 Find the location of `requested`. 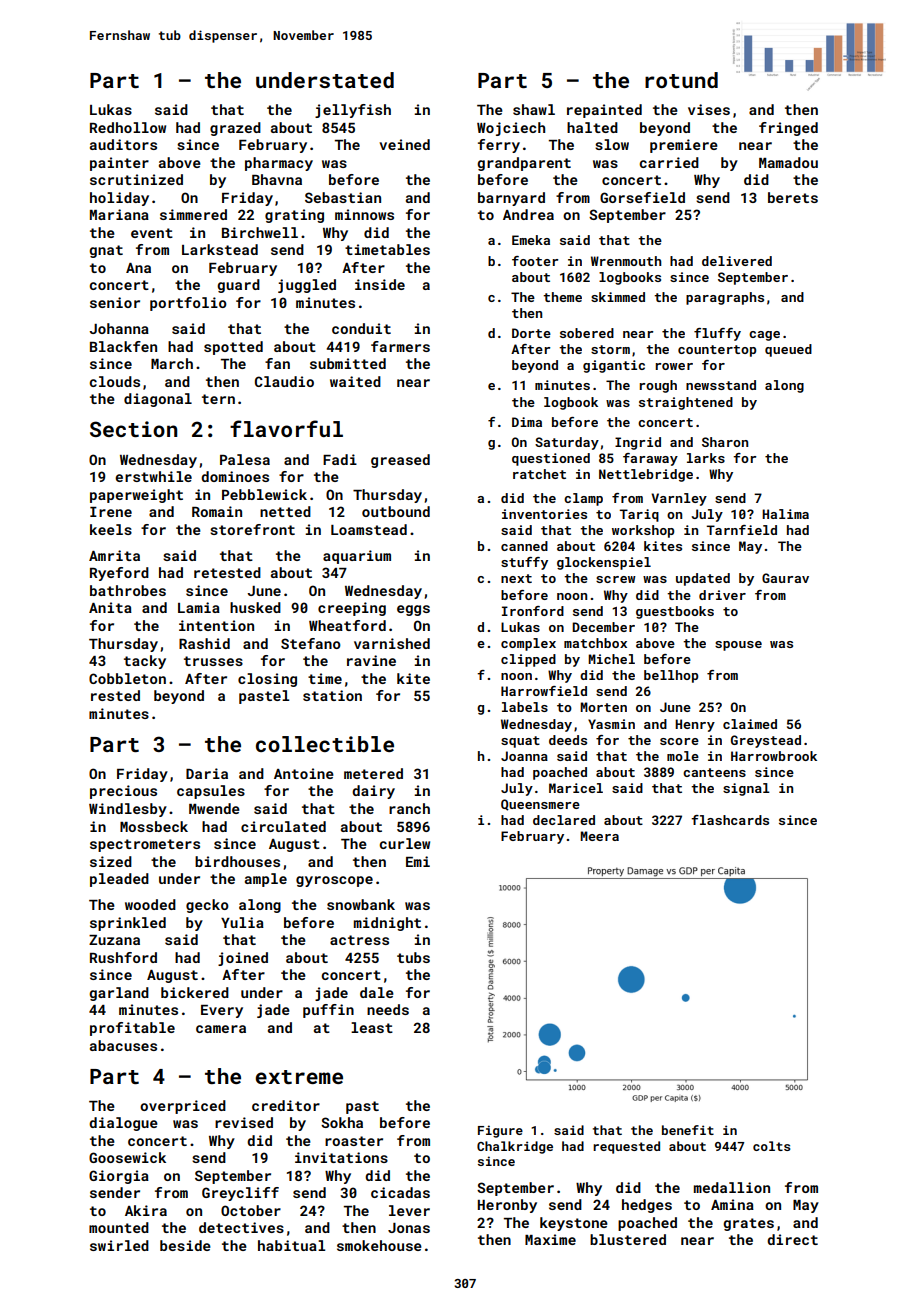

requested is located at coordinates (626, 1147).
